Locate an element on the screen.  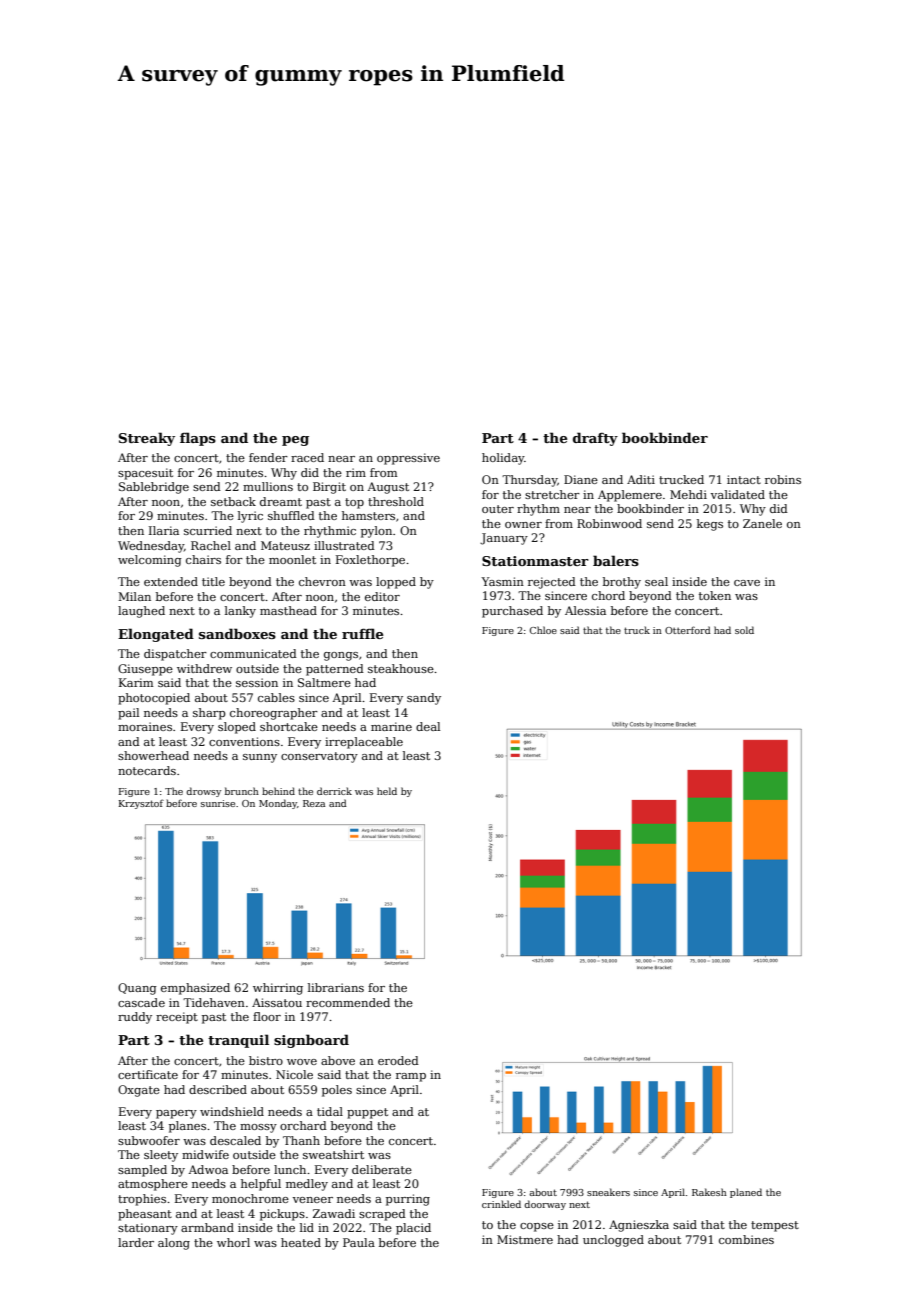
librarians is located at coordinates (336, 987).
